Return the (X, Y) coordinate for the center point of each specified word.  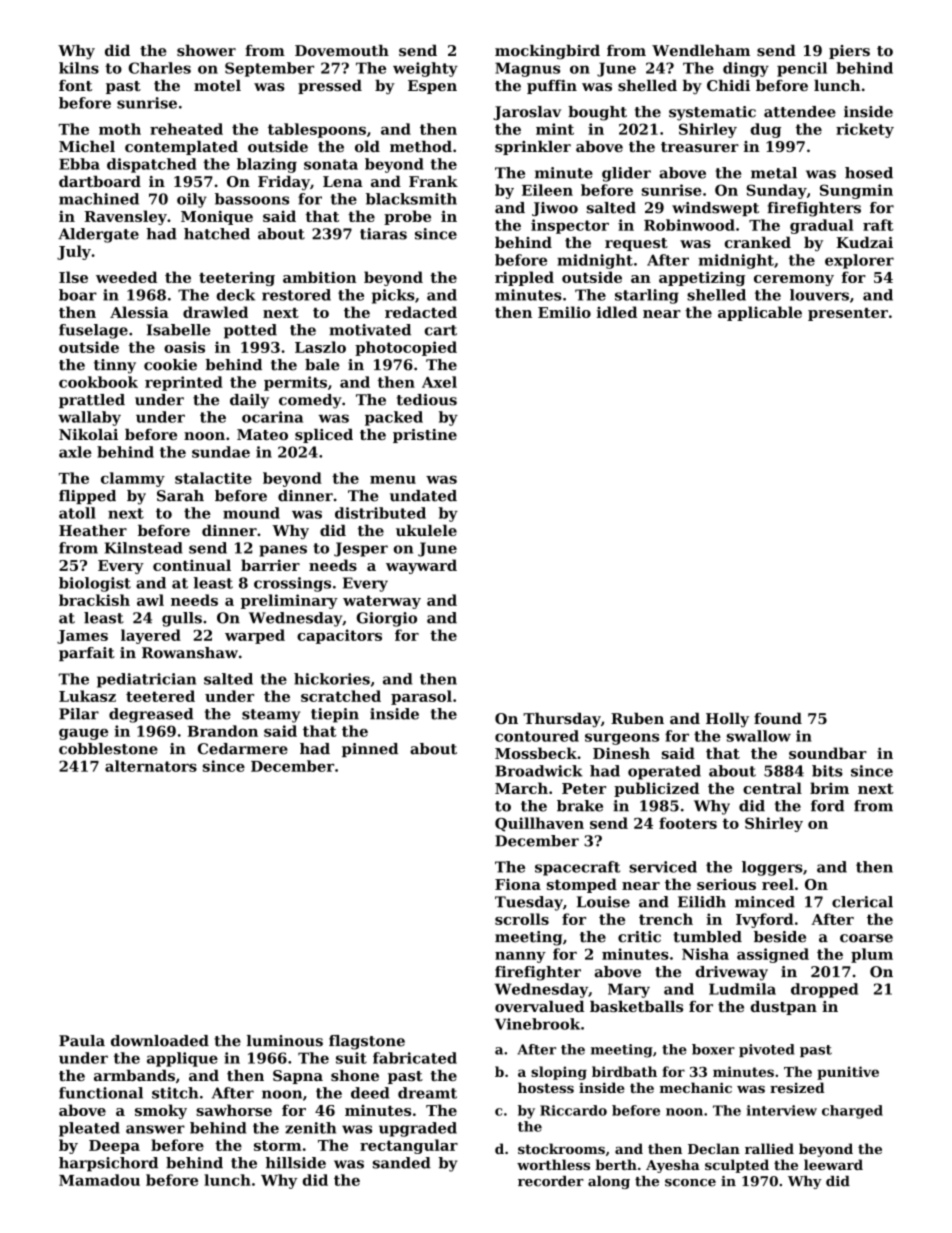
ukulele (426, 530)
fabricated (415, 1058)
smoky (161, 1111)
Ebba (79, 164)
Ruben (637, 718)
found (778, 718)
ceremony (794, 280)
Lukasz (87, 696)
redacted (421, 312)
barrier (270, 565)
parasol (421, 697)
